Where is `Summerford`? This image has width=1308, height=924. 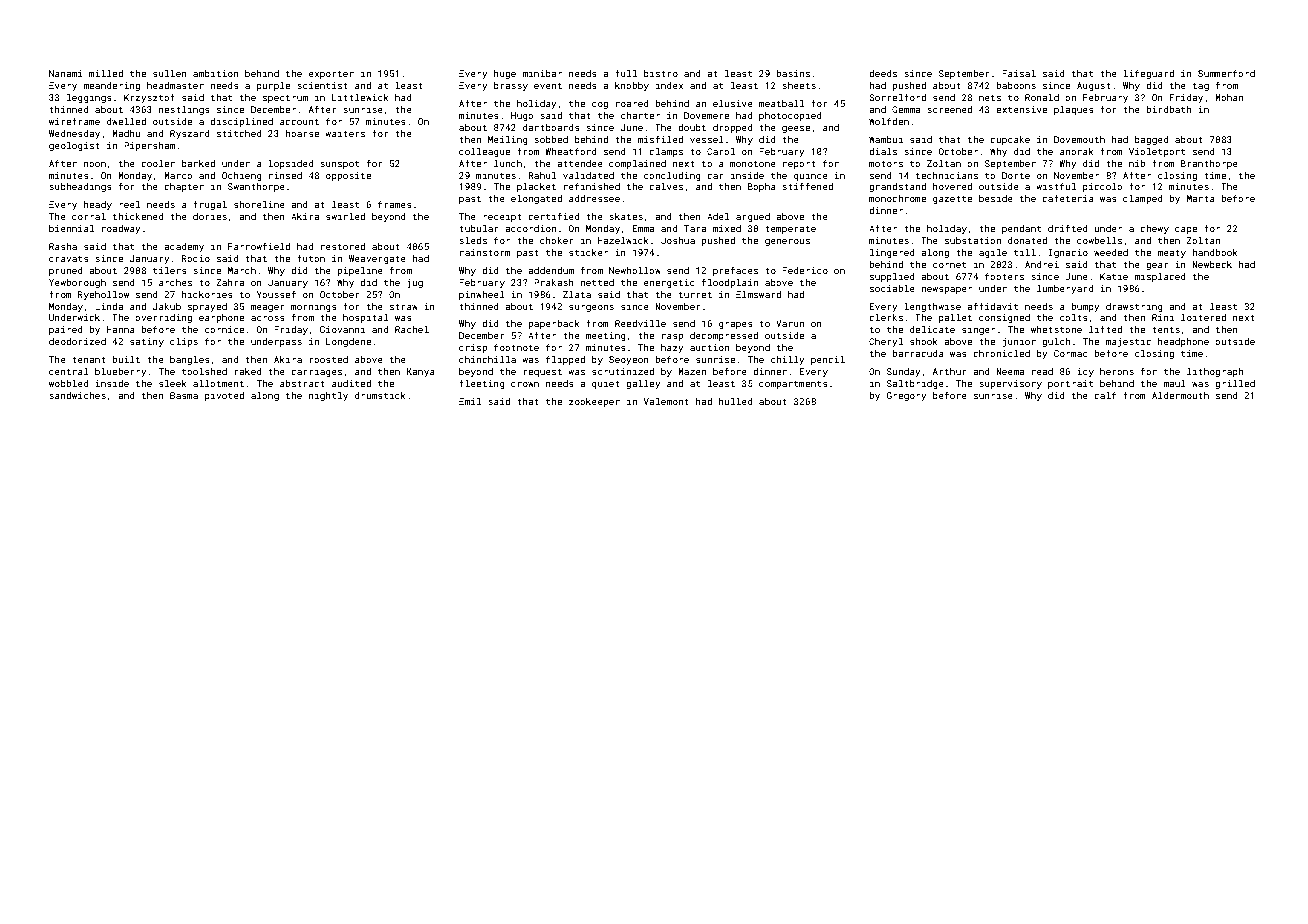
Summerford is located at coordinates (1226, 73).
